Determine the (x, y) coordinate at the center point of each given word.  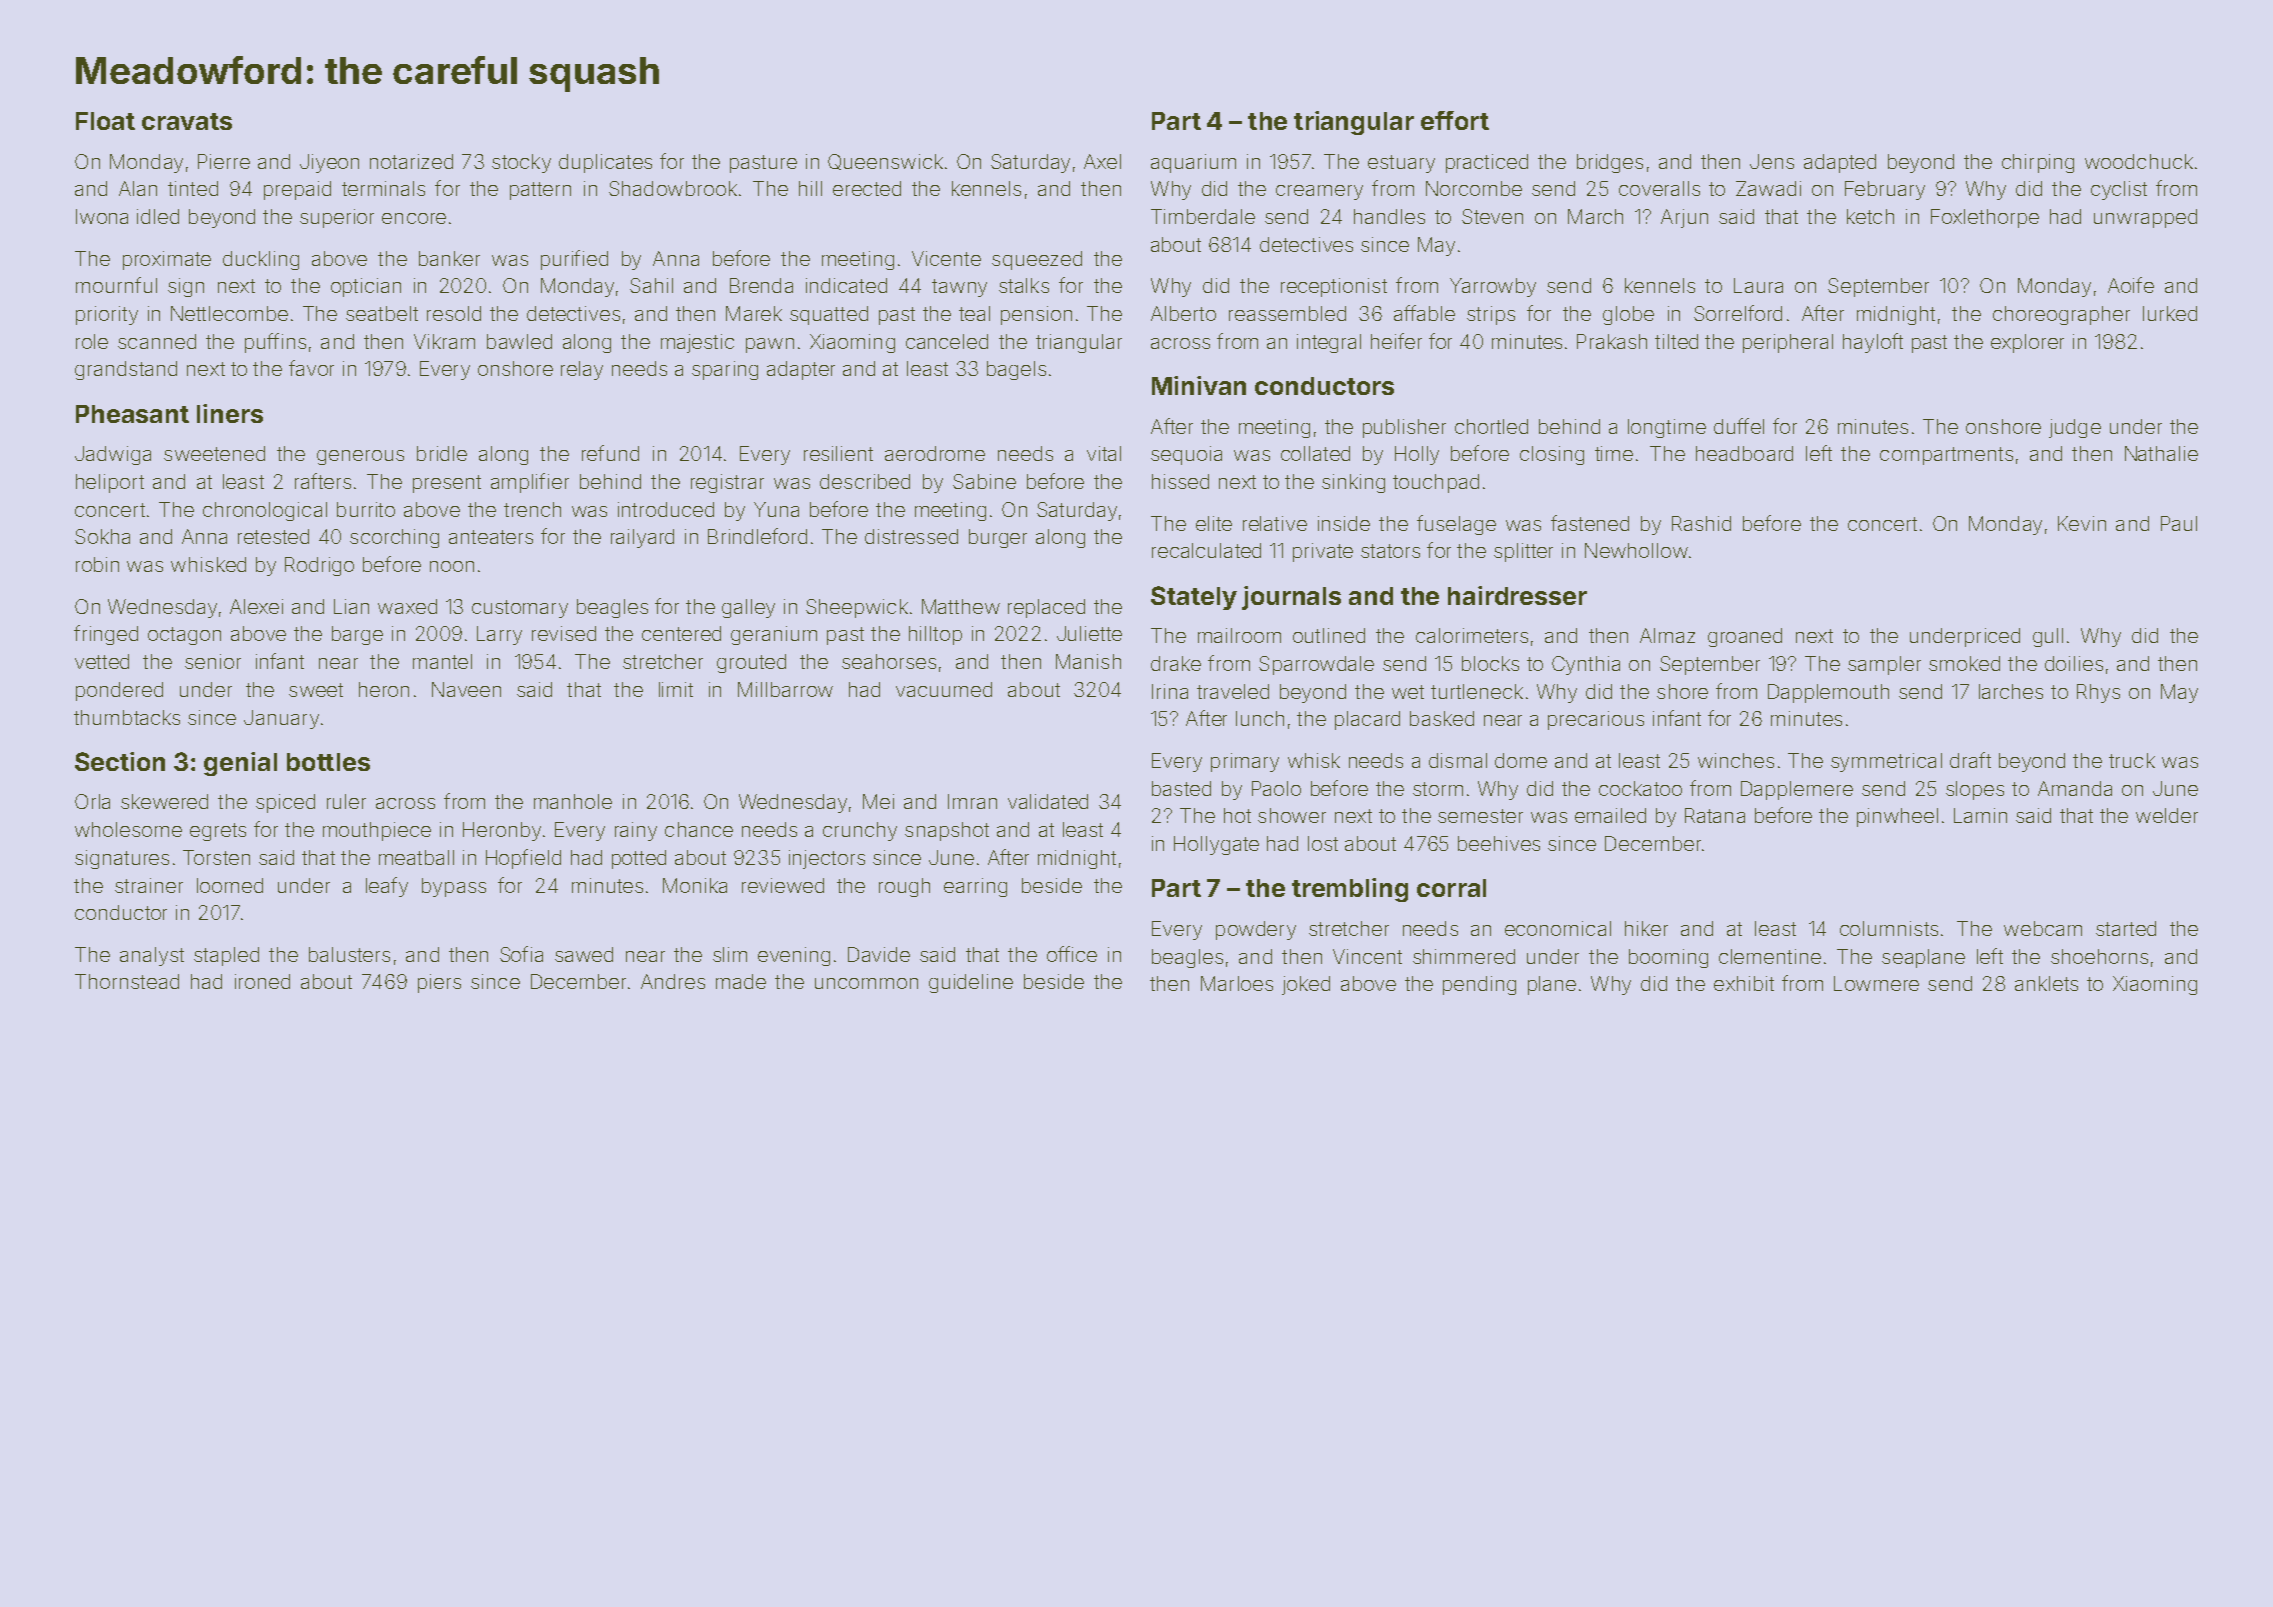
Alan (138, 188)
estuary (1401, 164)
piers (439, 983)
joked (1306, 985)
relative (1275, 523)
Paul (2179, 523)
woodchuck (2139, 161)
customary (520, 609)
